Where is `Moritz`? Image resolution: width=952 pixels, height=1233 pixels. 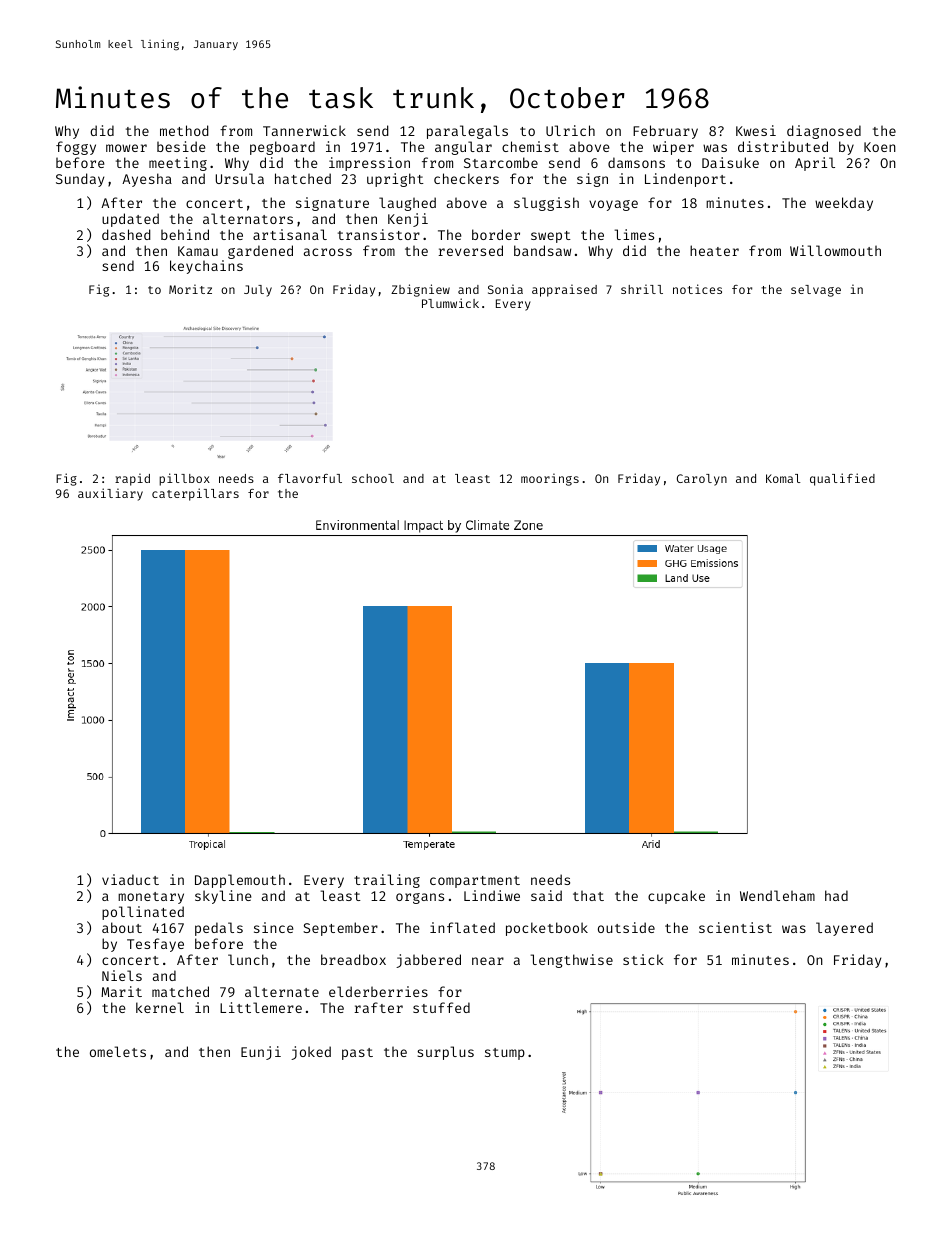
Moritz is located at coordinates (190, 289).
